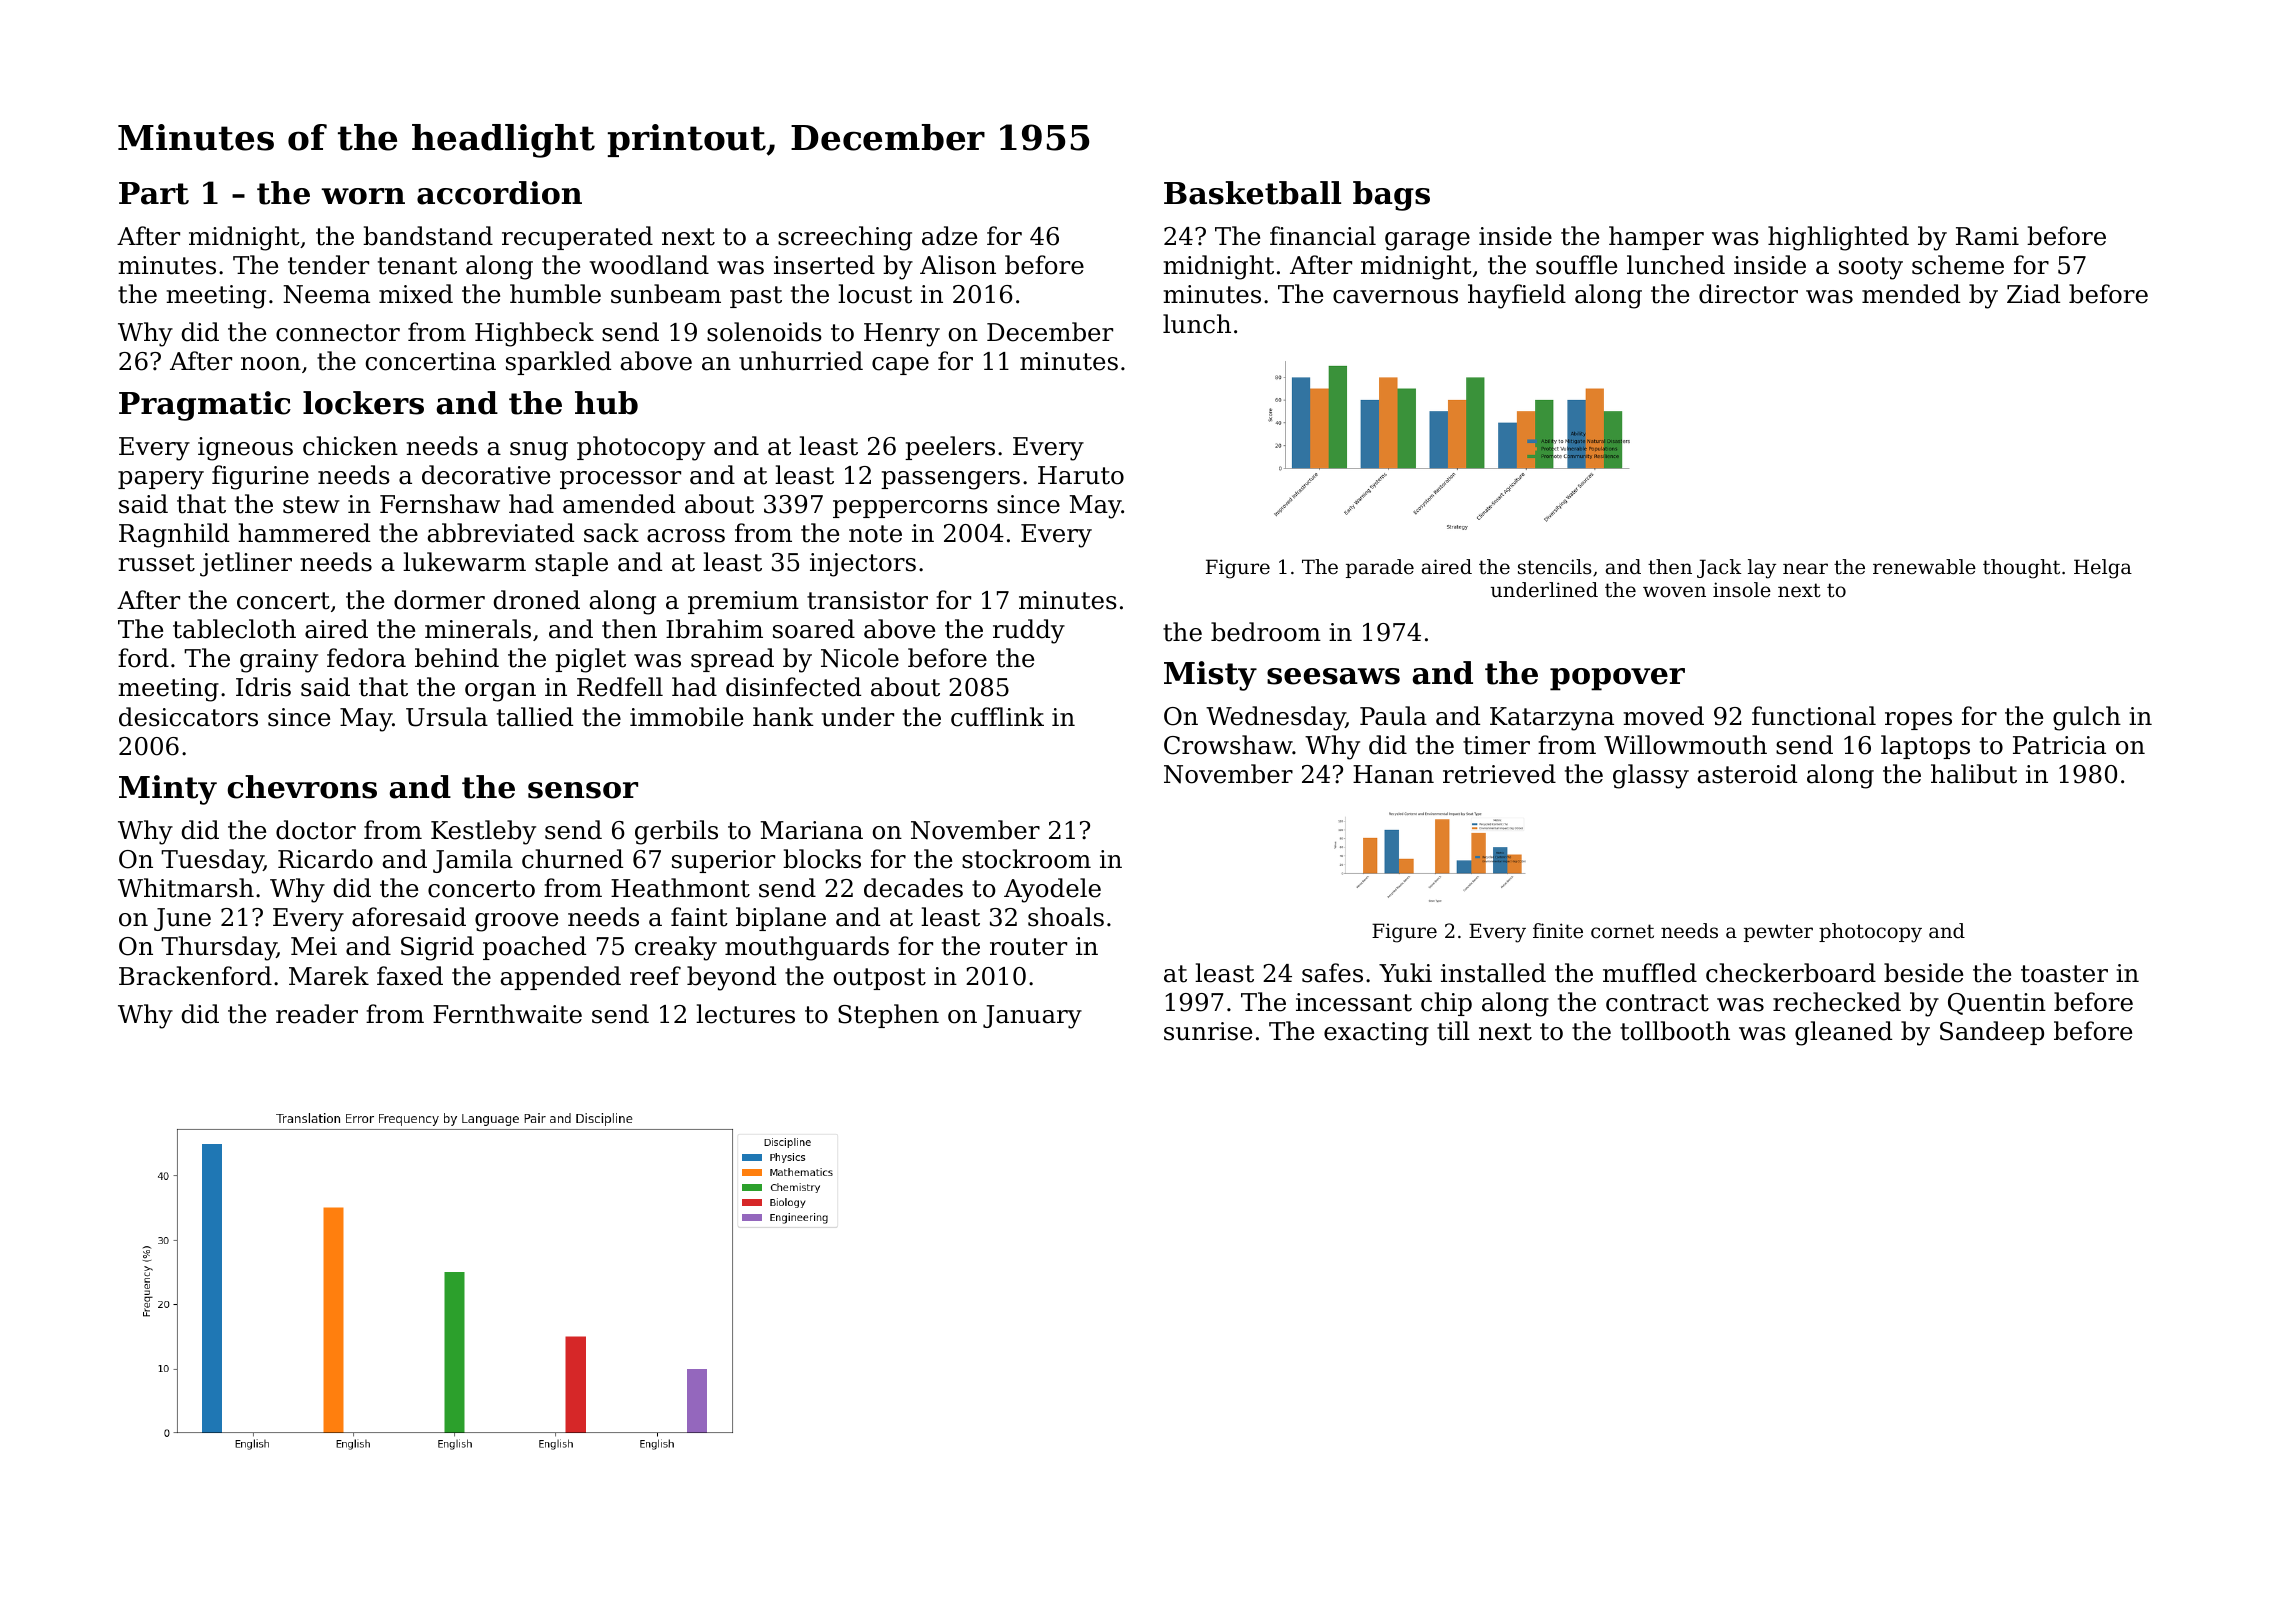  I want to click on lockers, so click(363, 403).
